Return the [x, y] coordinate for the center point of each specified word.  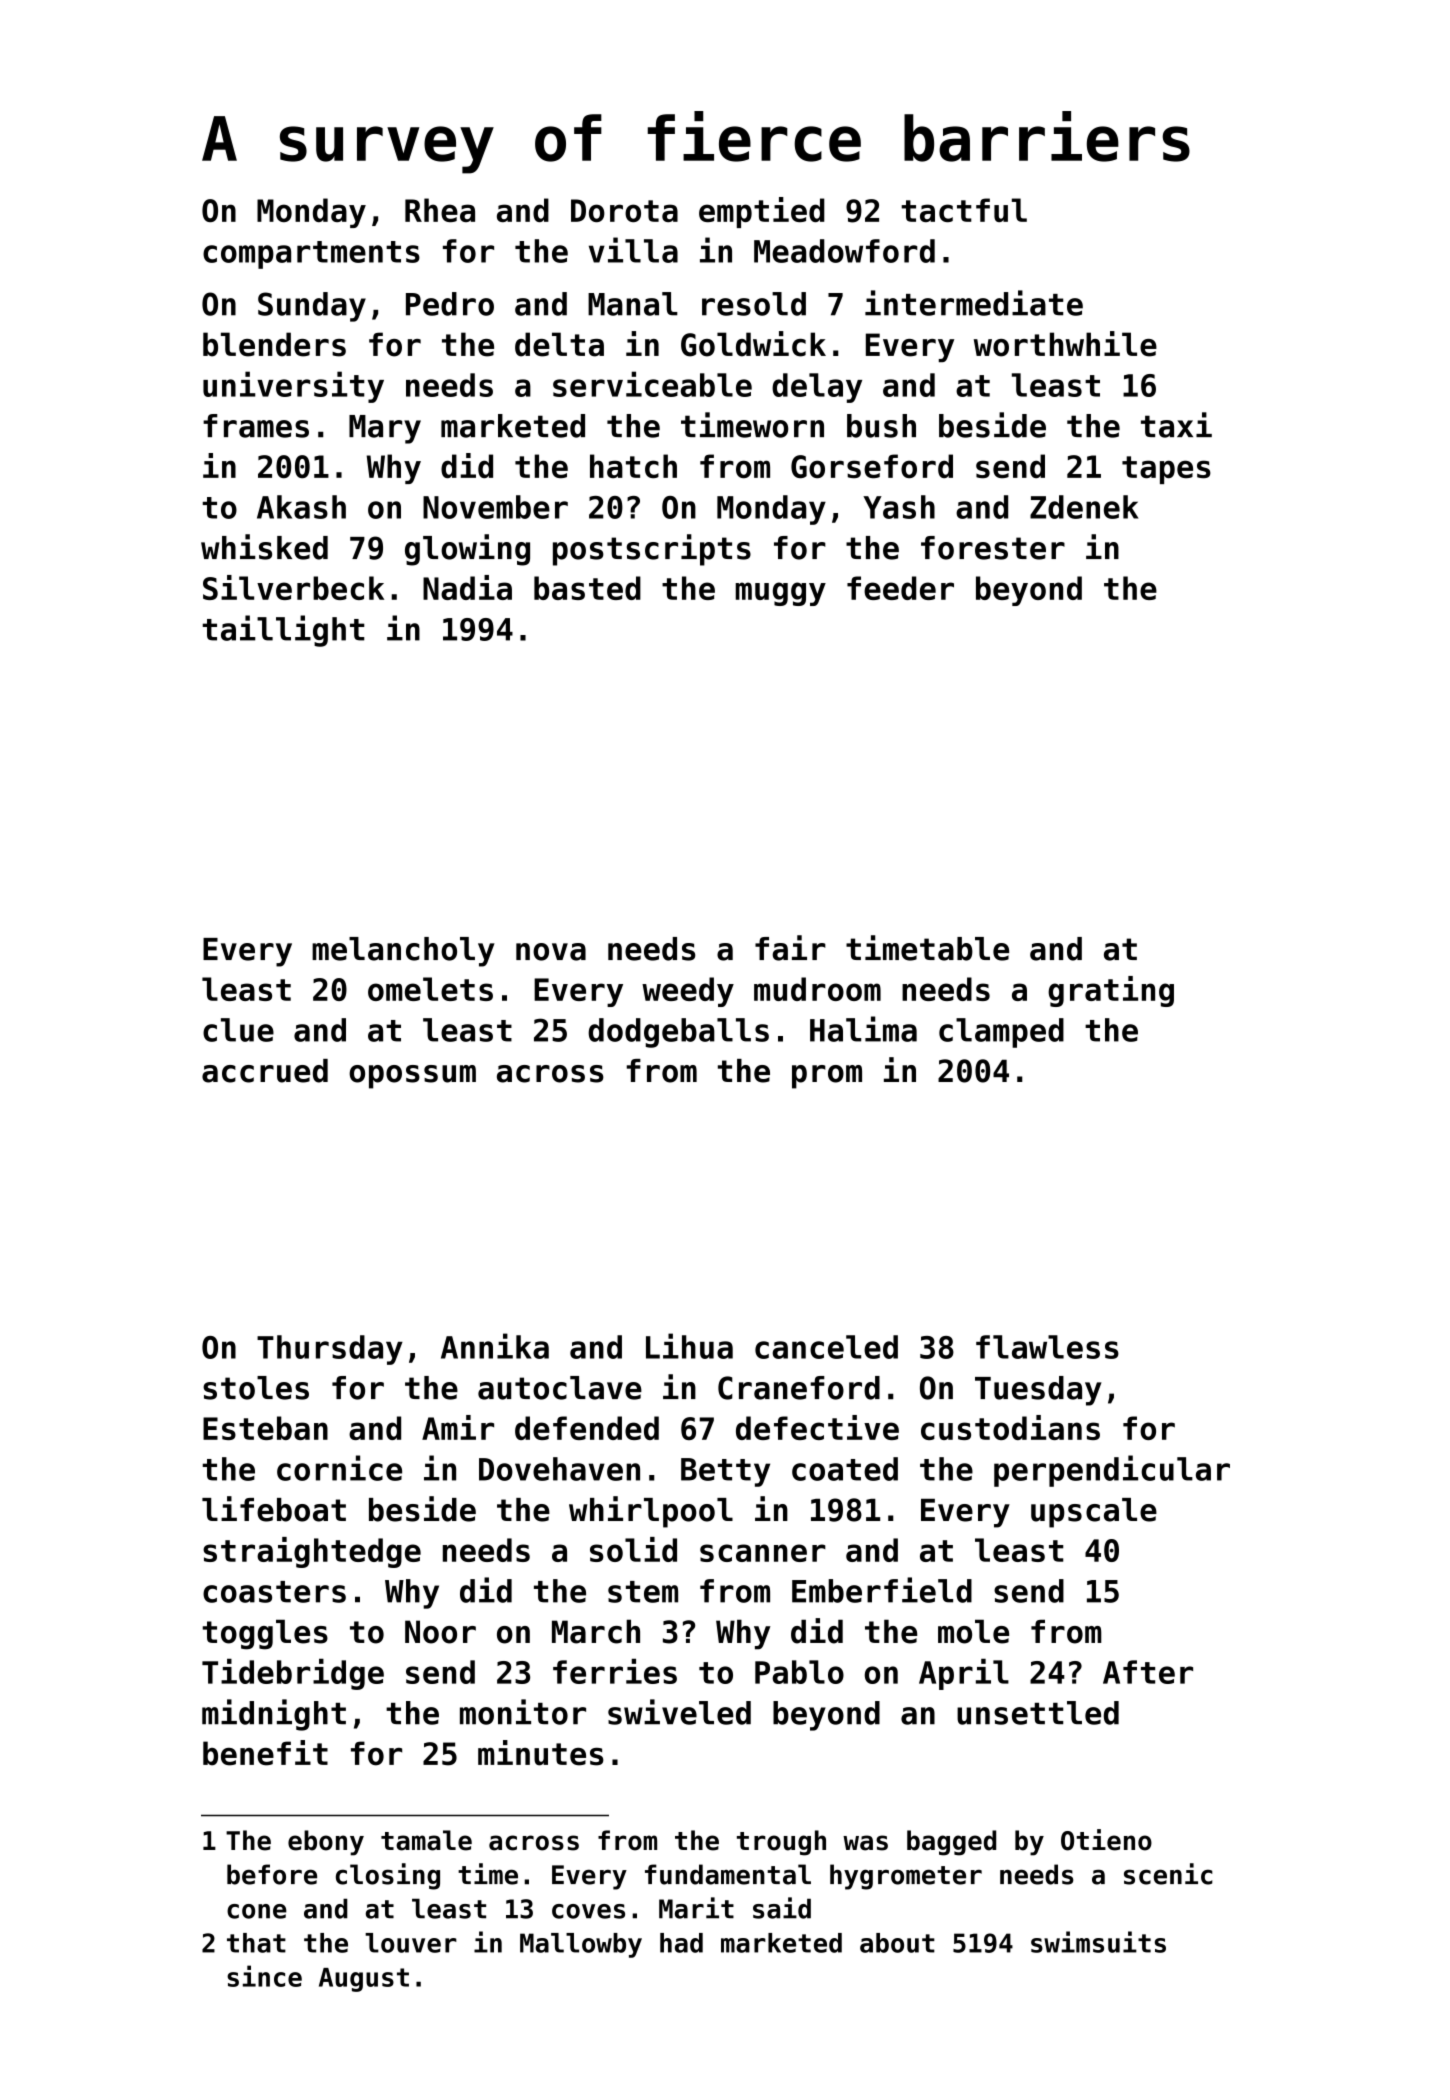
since [264, 1976]
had [681, 1943]
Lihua [689, 1346]
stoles [256, 1388]
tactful [964, 210]
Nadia [467, 587]
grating [1111, 991]
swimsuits [1098, 1942]
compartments [311, 255]
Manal [633, 304]
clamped [1001, 1033]
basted [587, 588]
